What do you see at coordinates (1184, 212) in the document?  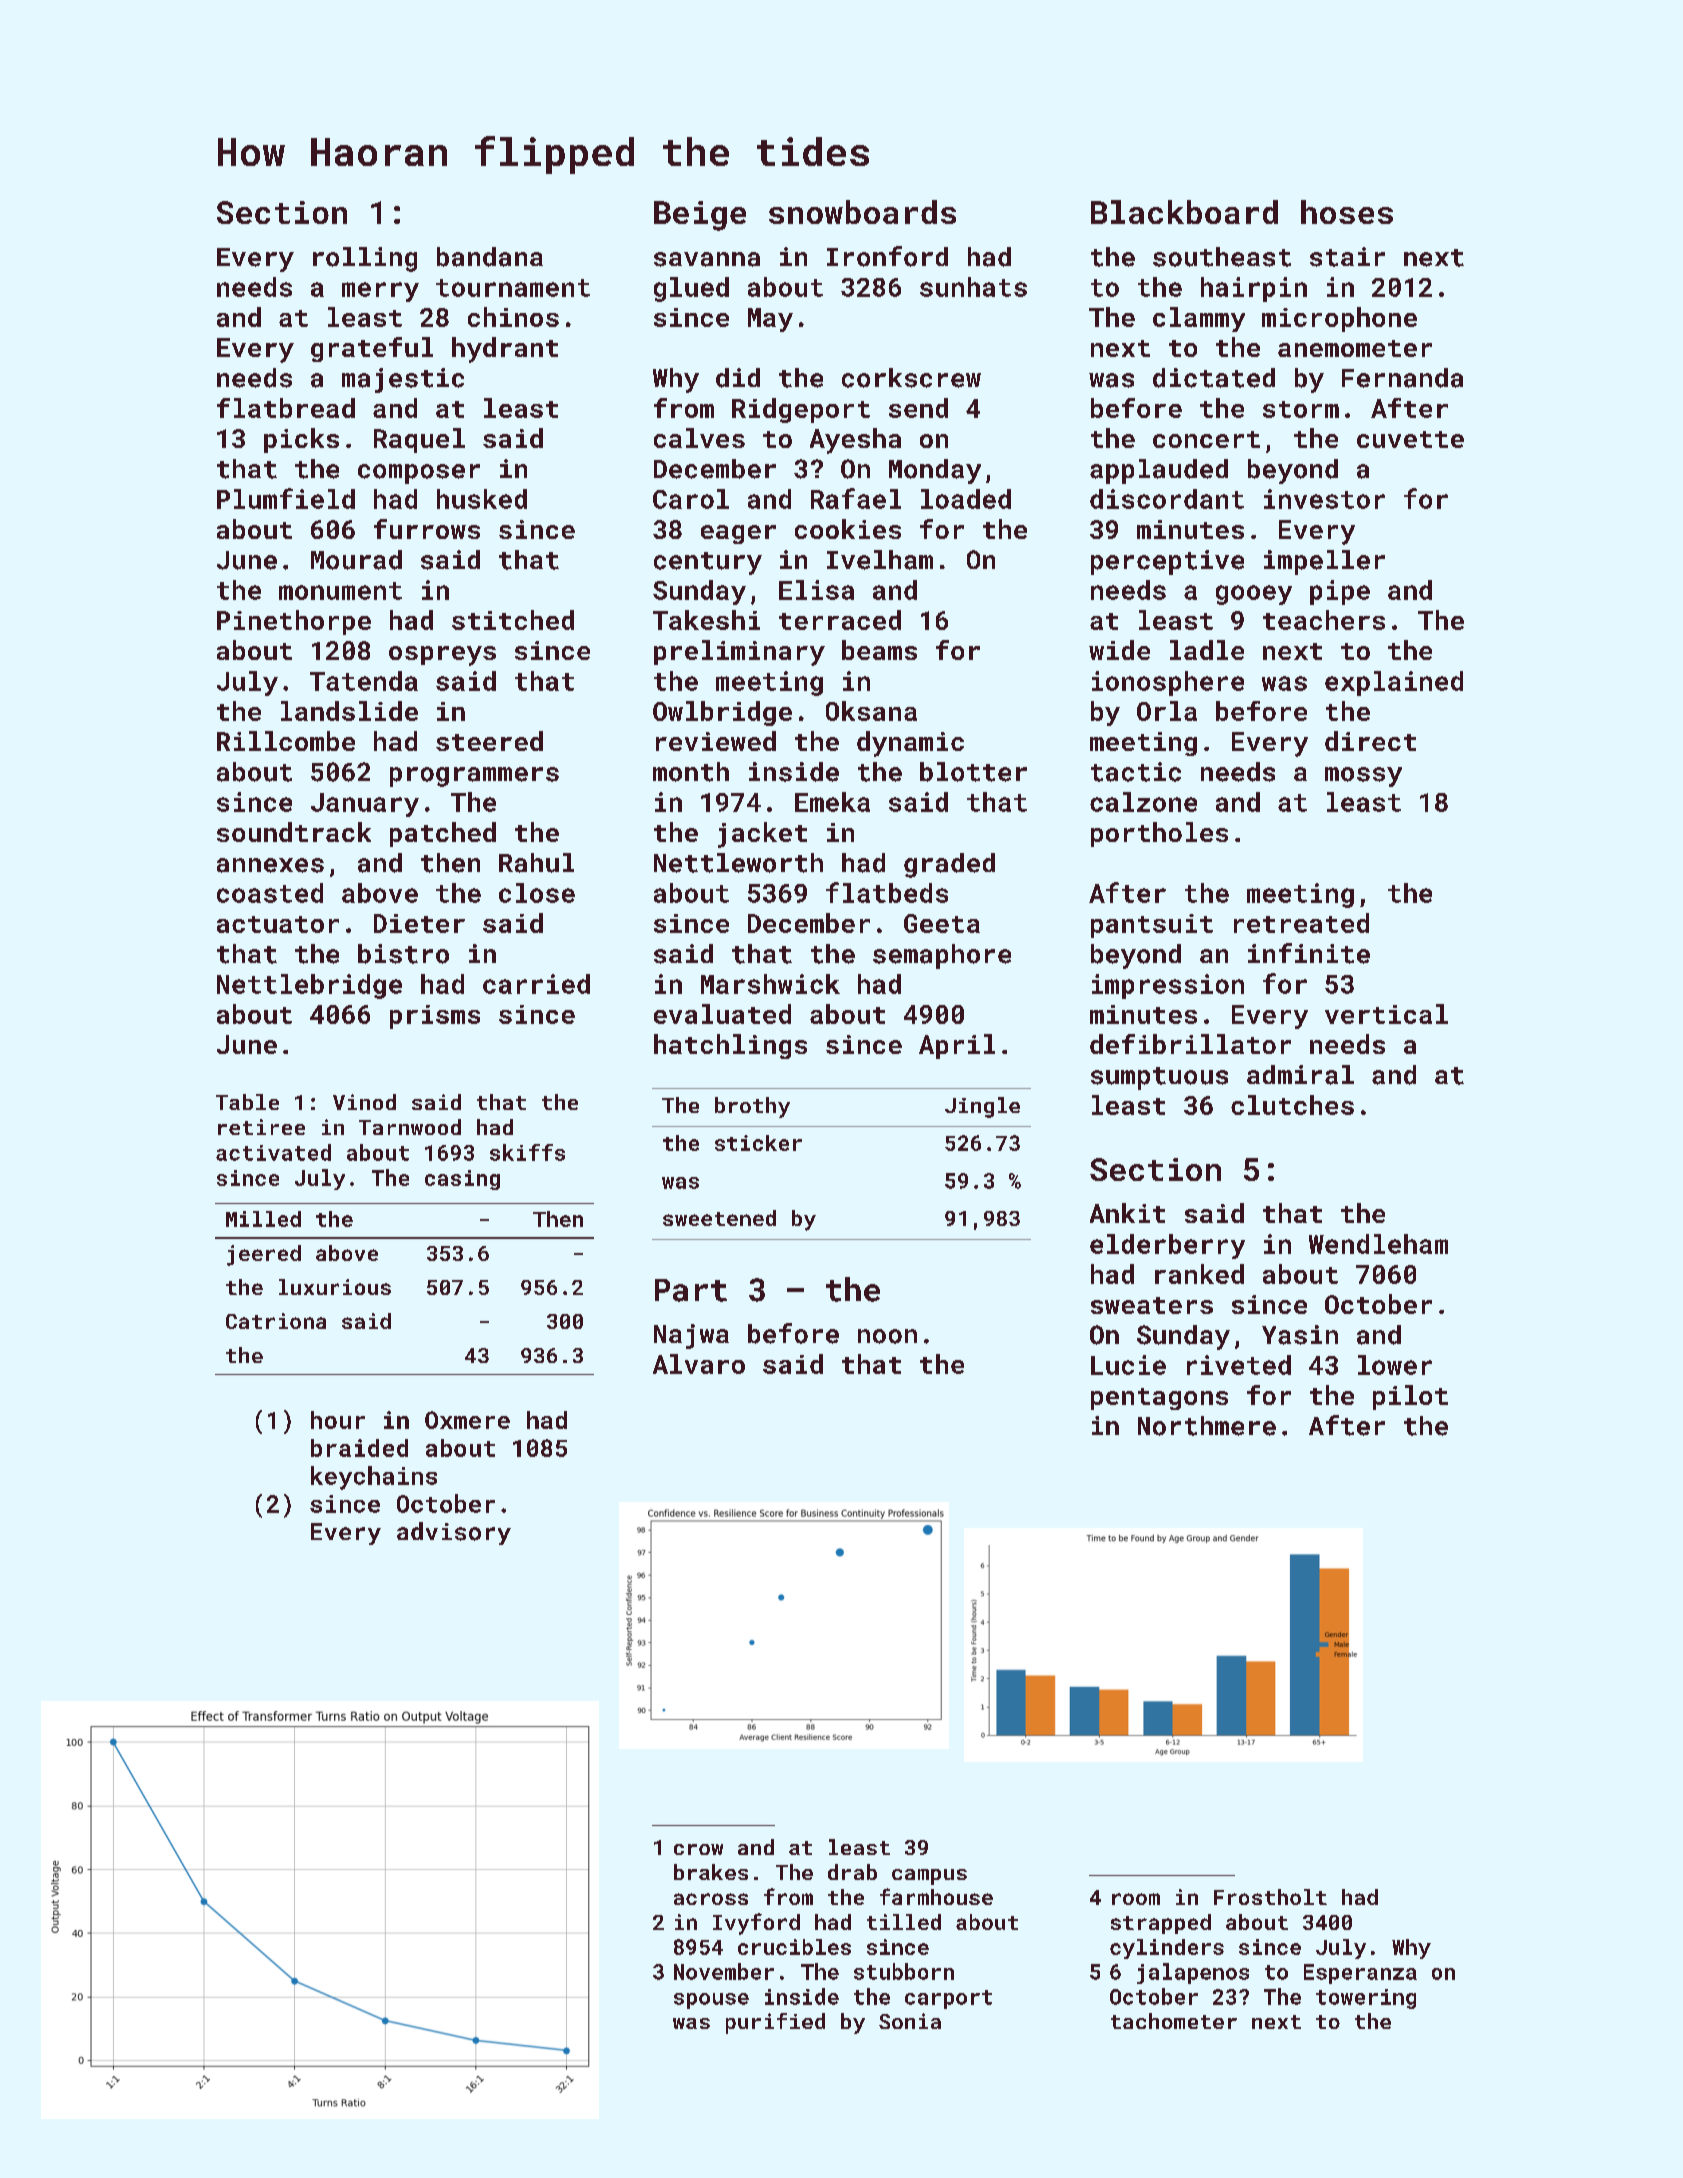 I see `Blackboard` at bounding box center [1184, 212].
